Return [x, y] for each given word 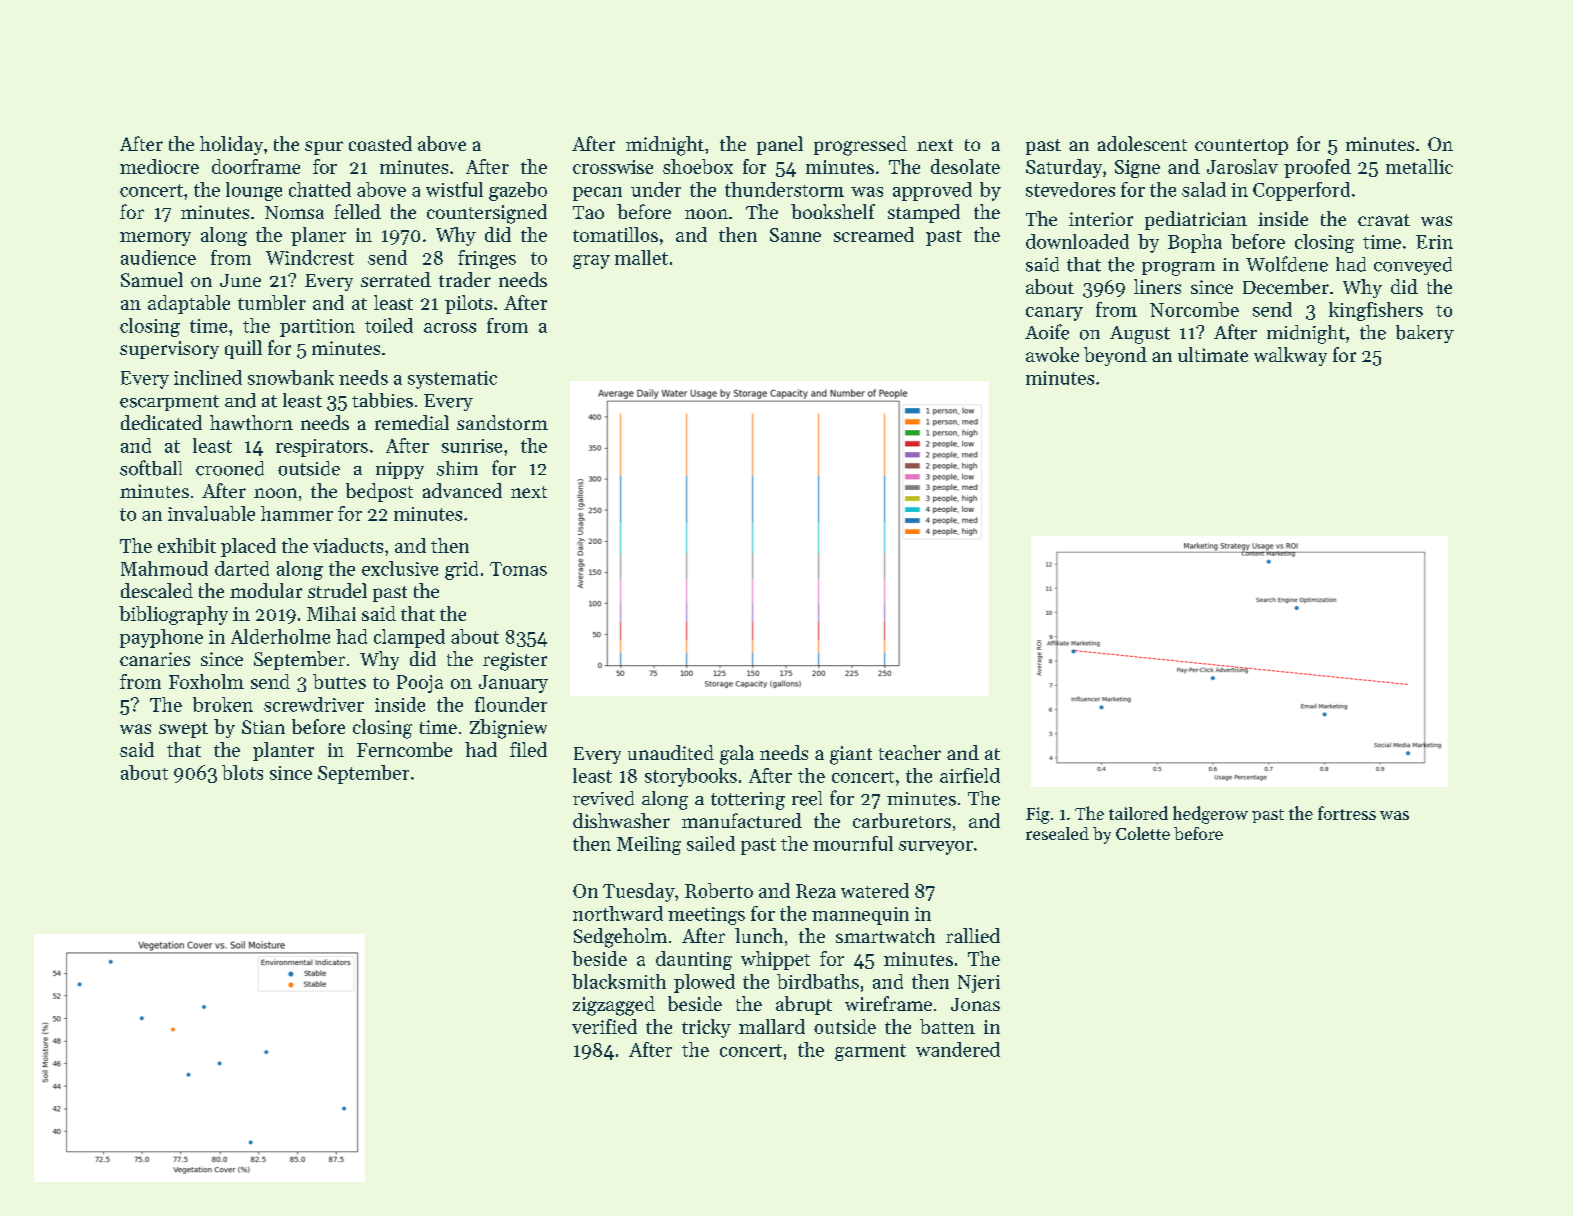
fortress [1347, 813]
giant [851, 755]
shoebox [698, 166]
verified [604, 1026]
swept [183, 730]
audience [158, 257]
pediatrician [1196, 220]
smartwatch [885, 935]
